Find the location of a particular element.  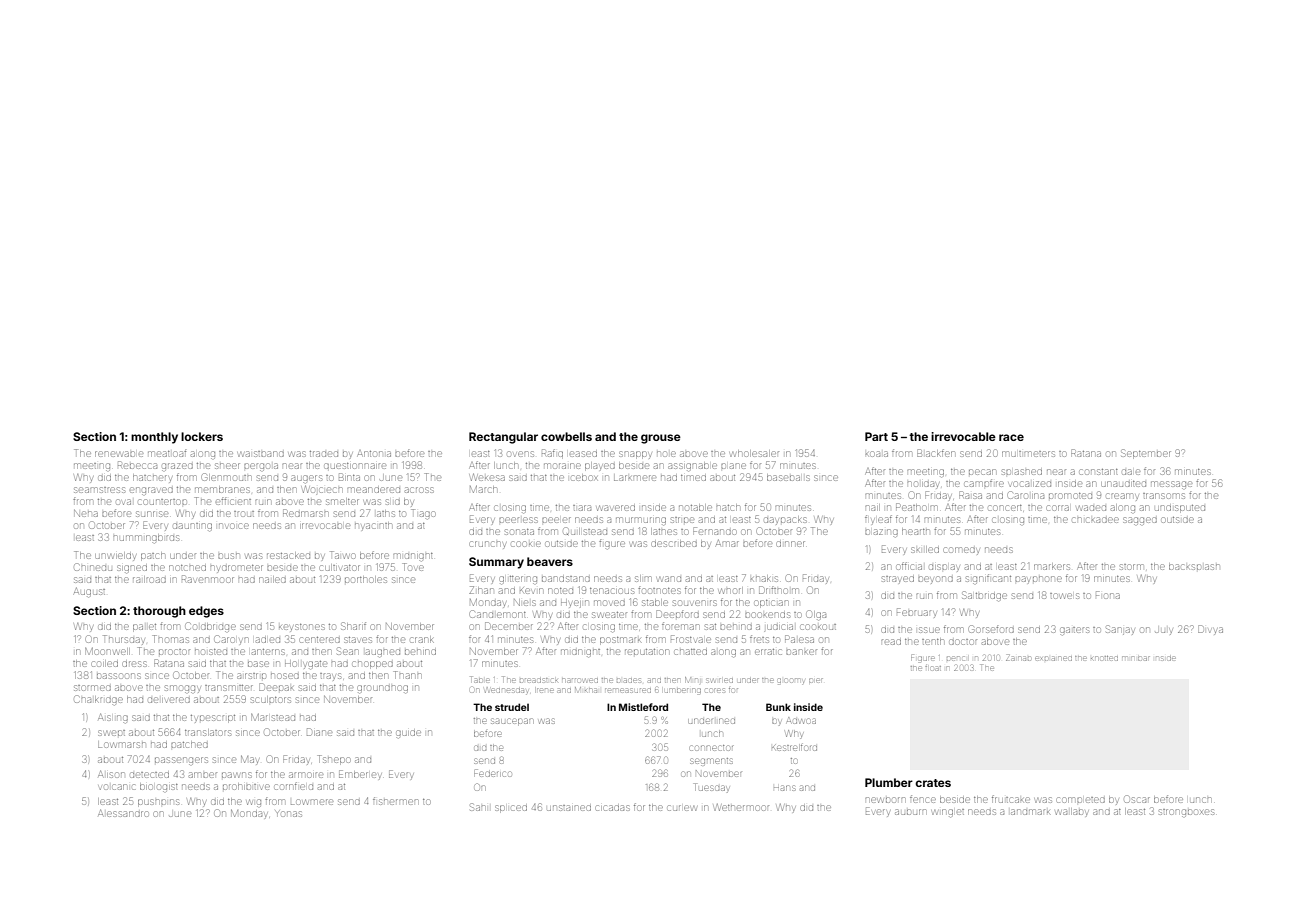

Oscar is located at coordinates (1137, 799).
